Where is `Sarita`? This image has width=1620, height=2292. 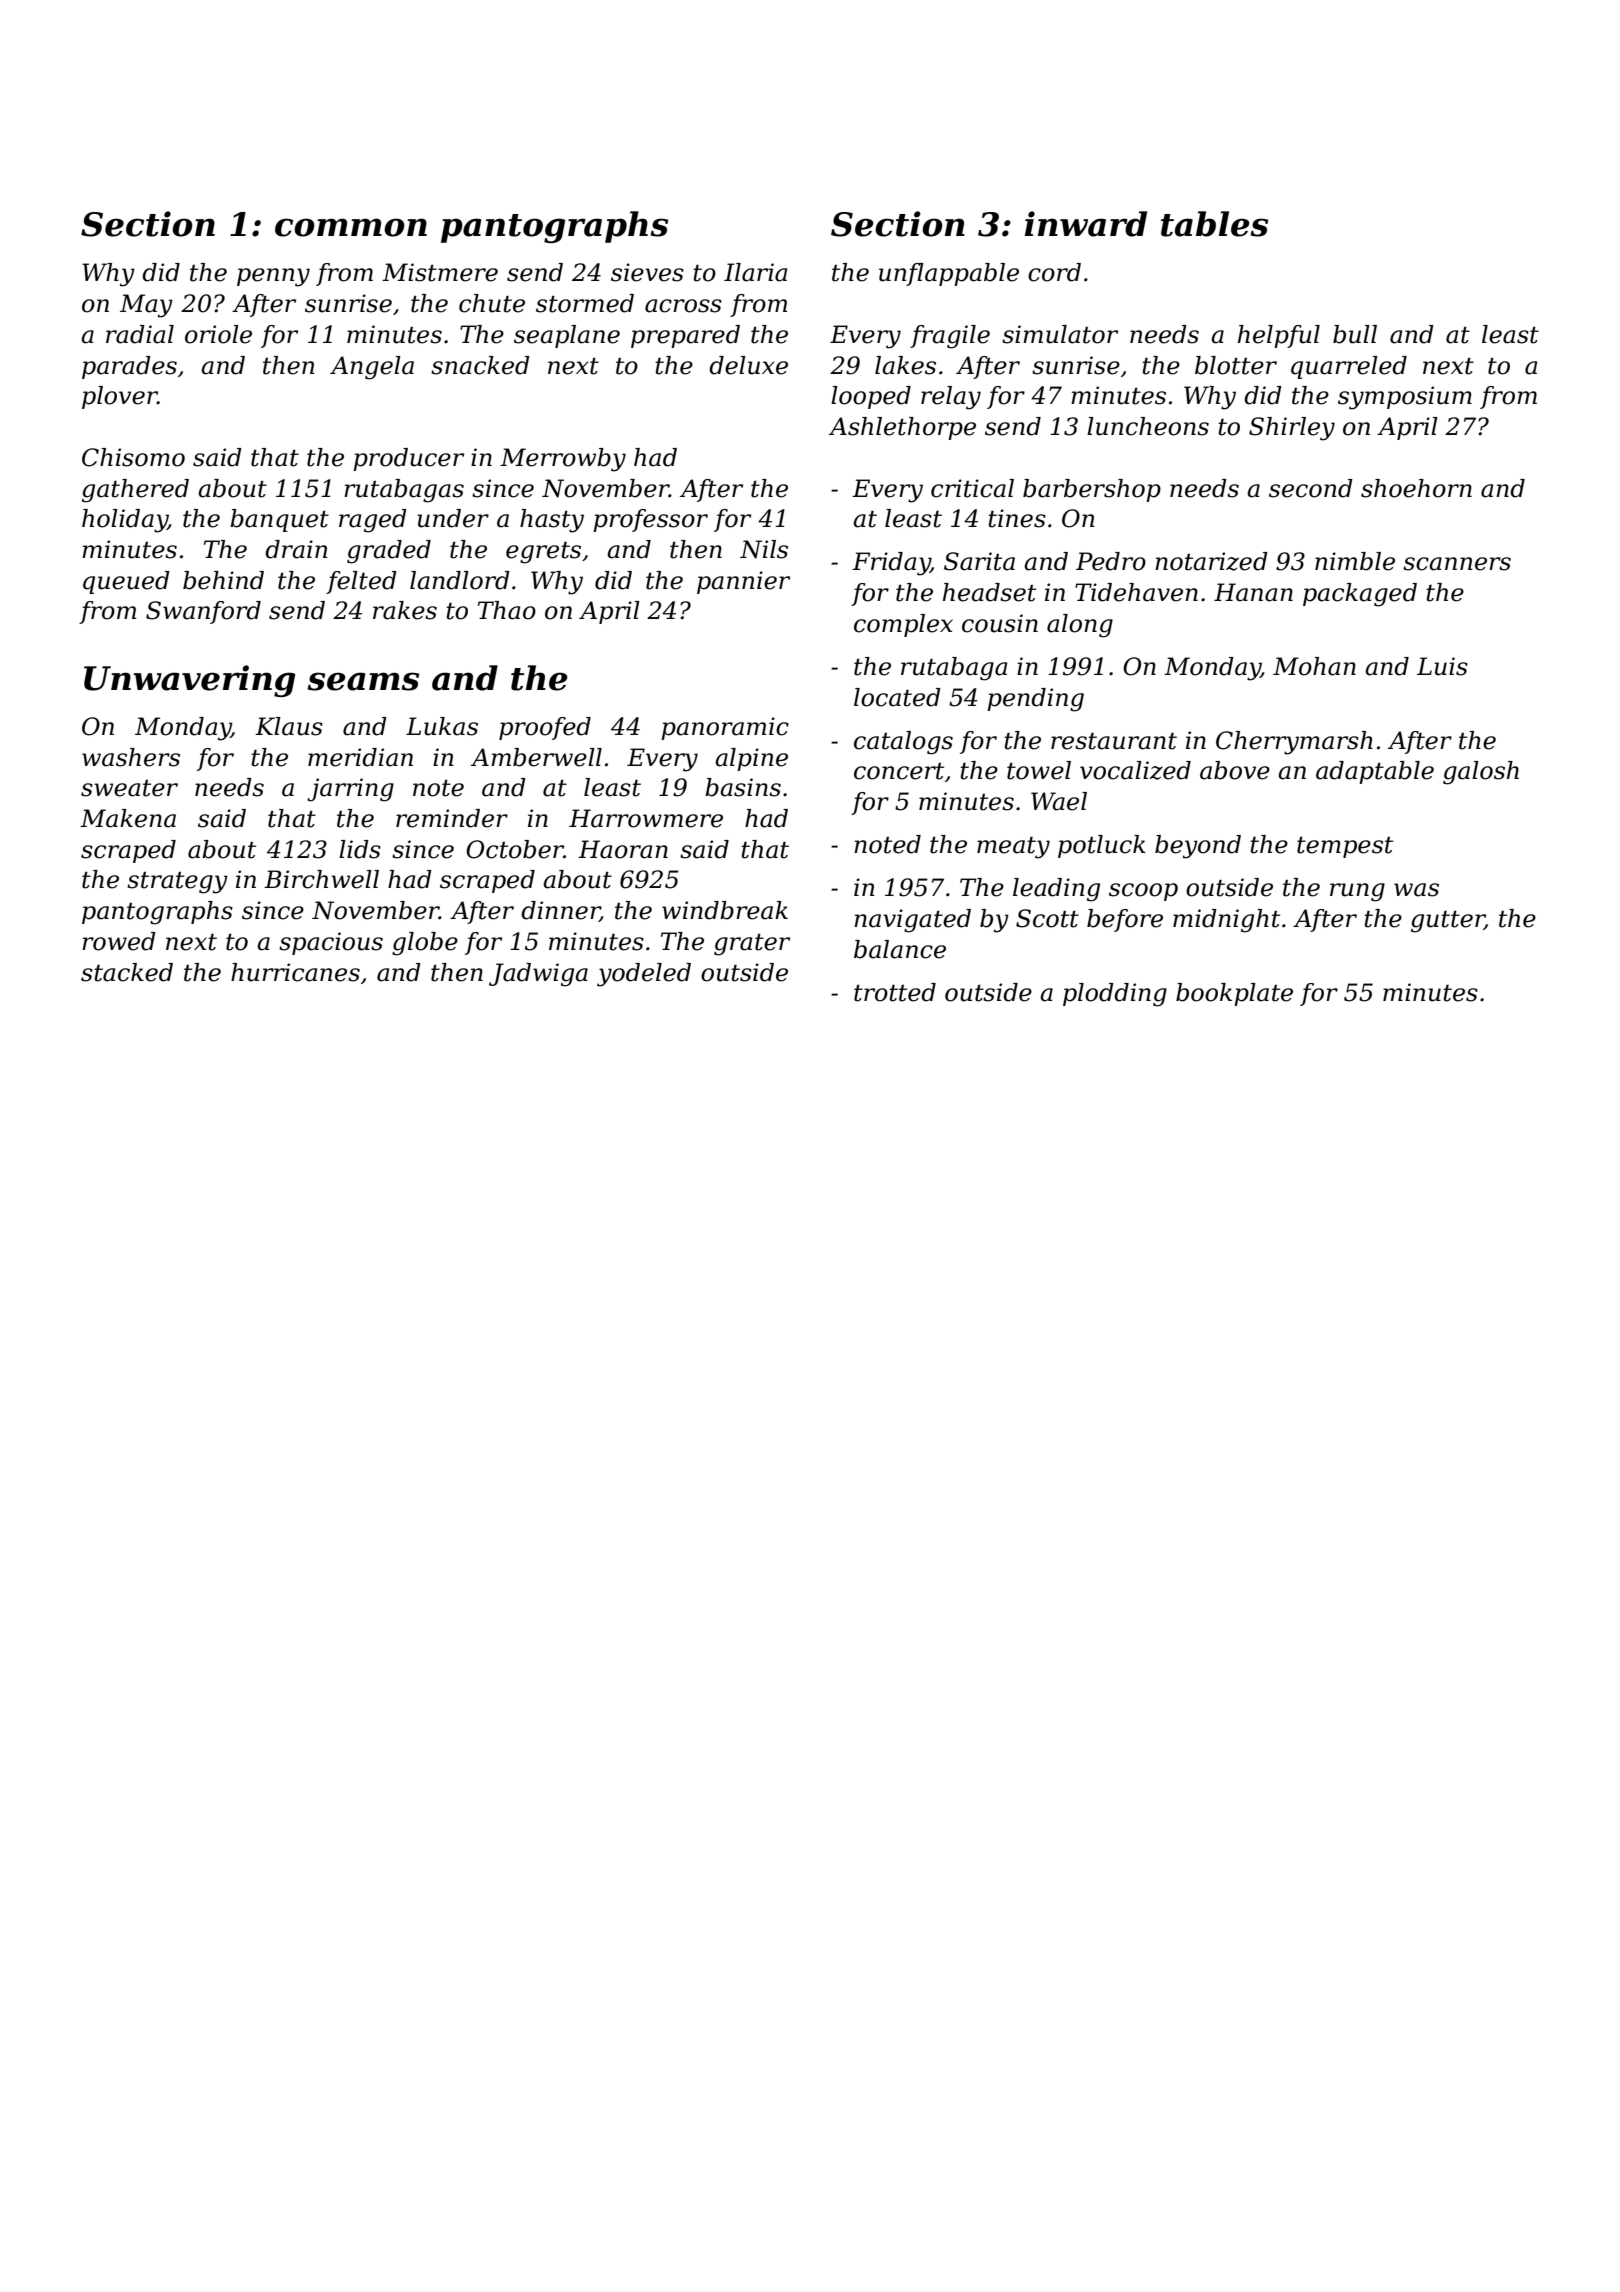
Sarita is located at coordinates (979, 561).
